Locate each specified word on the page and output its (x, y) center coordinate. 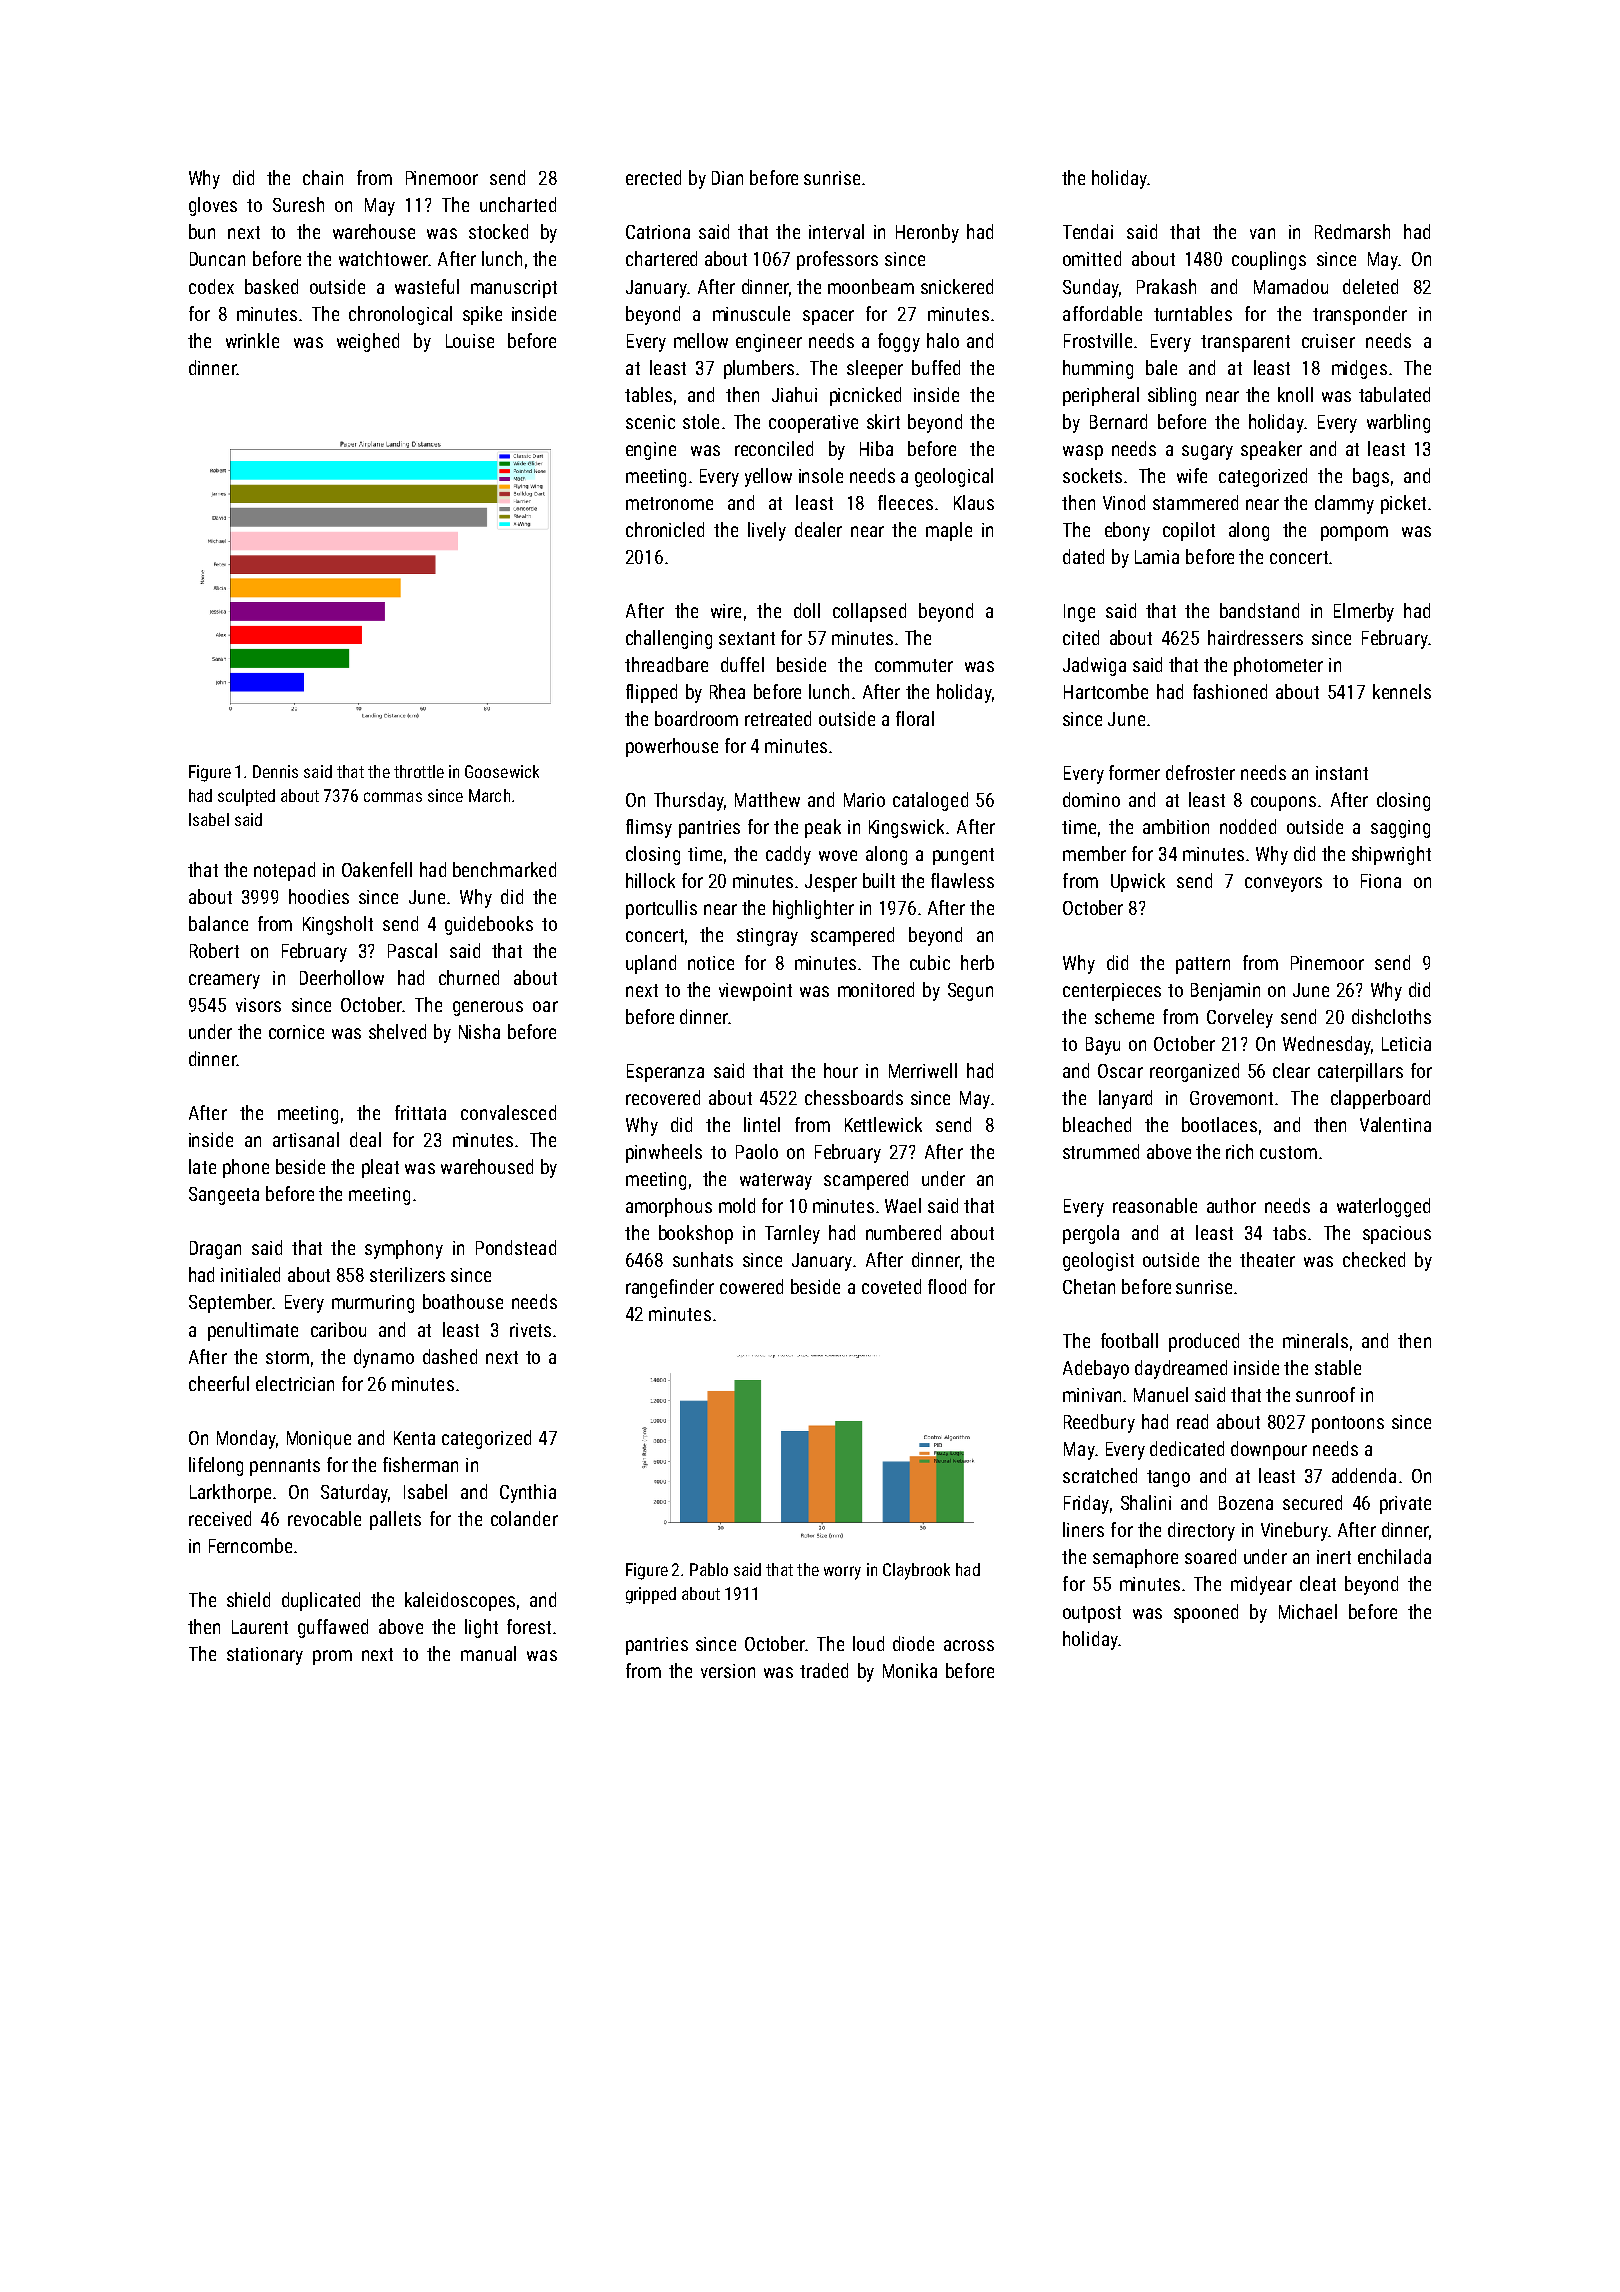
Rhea (727, 691)
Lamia (1157, 557)
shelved (397, 1031)
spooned (1206, 1613)
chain (323, 177)
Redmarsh (1352, 231)
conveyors (1283, 884)
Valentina (1395, 1124)
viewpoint (755, 992)
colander (524, 1518)
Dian (727, 178)
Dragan (215, 1250)
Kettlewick (883, 1124)
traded (824, 1670)
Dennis (275, 771)
